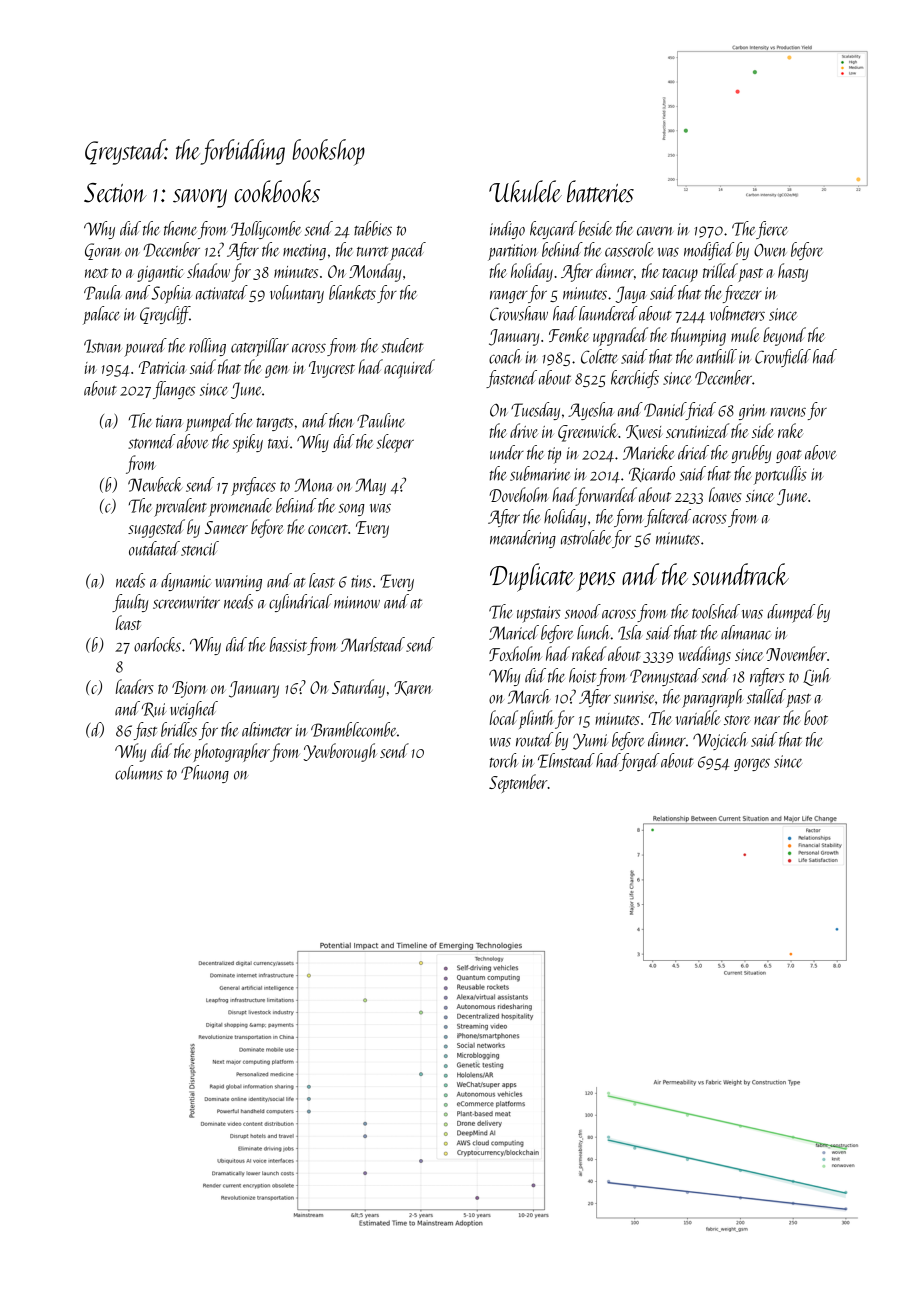 The image size is (924, 1311). What do you see at coordinates (180, 228) in the screenshot?
I see `theme` at bounding box center [180, 228].
